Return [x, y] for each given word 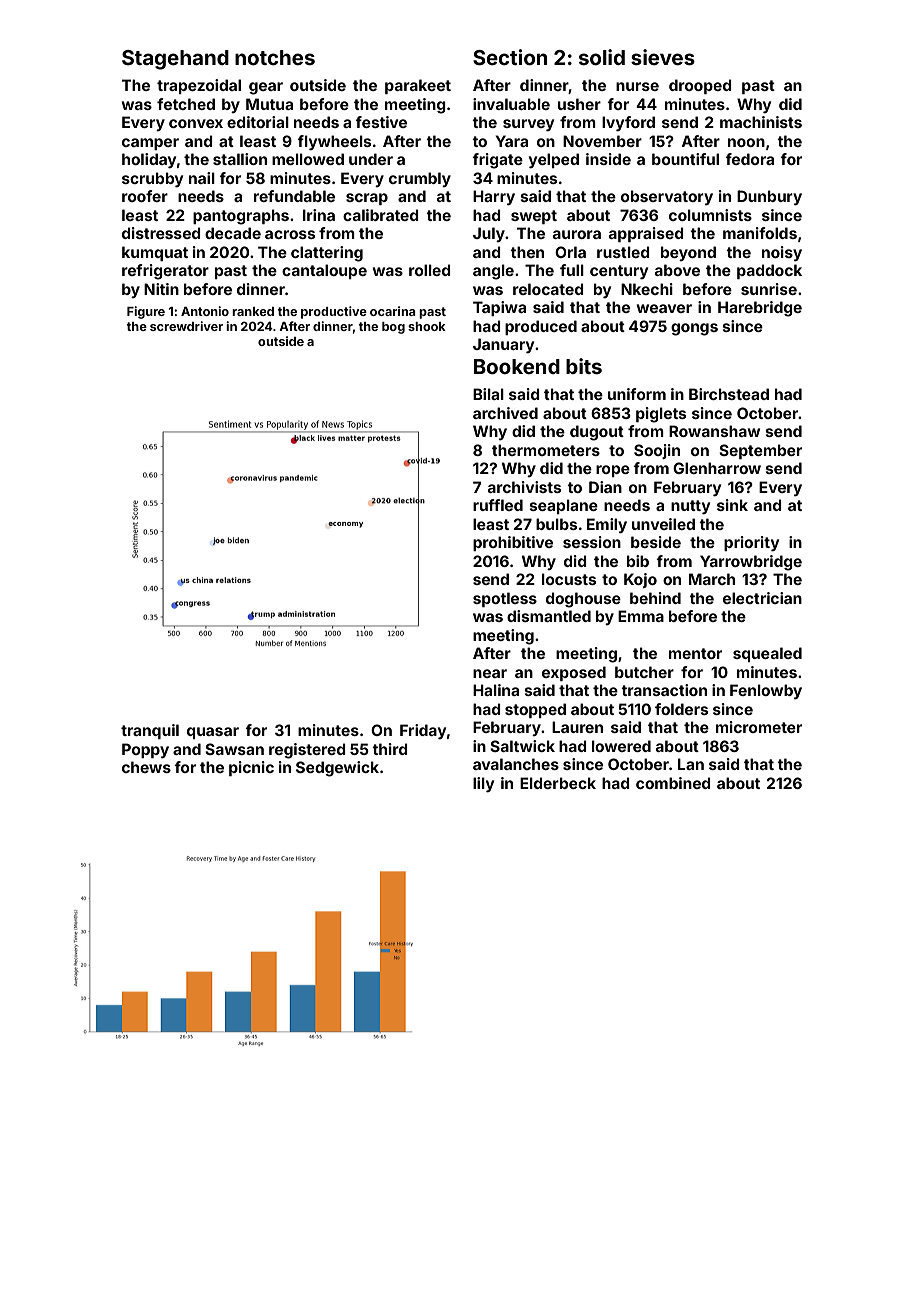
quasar [213, 733]
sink [732, 505]
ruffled [498, 505]
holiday [149, 160]
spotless [505, 599]
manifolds [760, 233]
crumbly [420, 179]
